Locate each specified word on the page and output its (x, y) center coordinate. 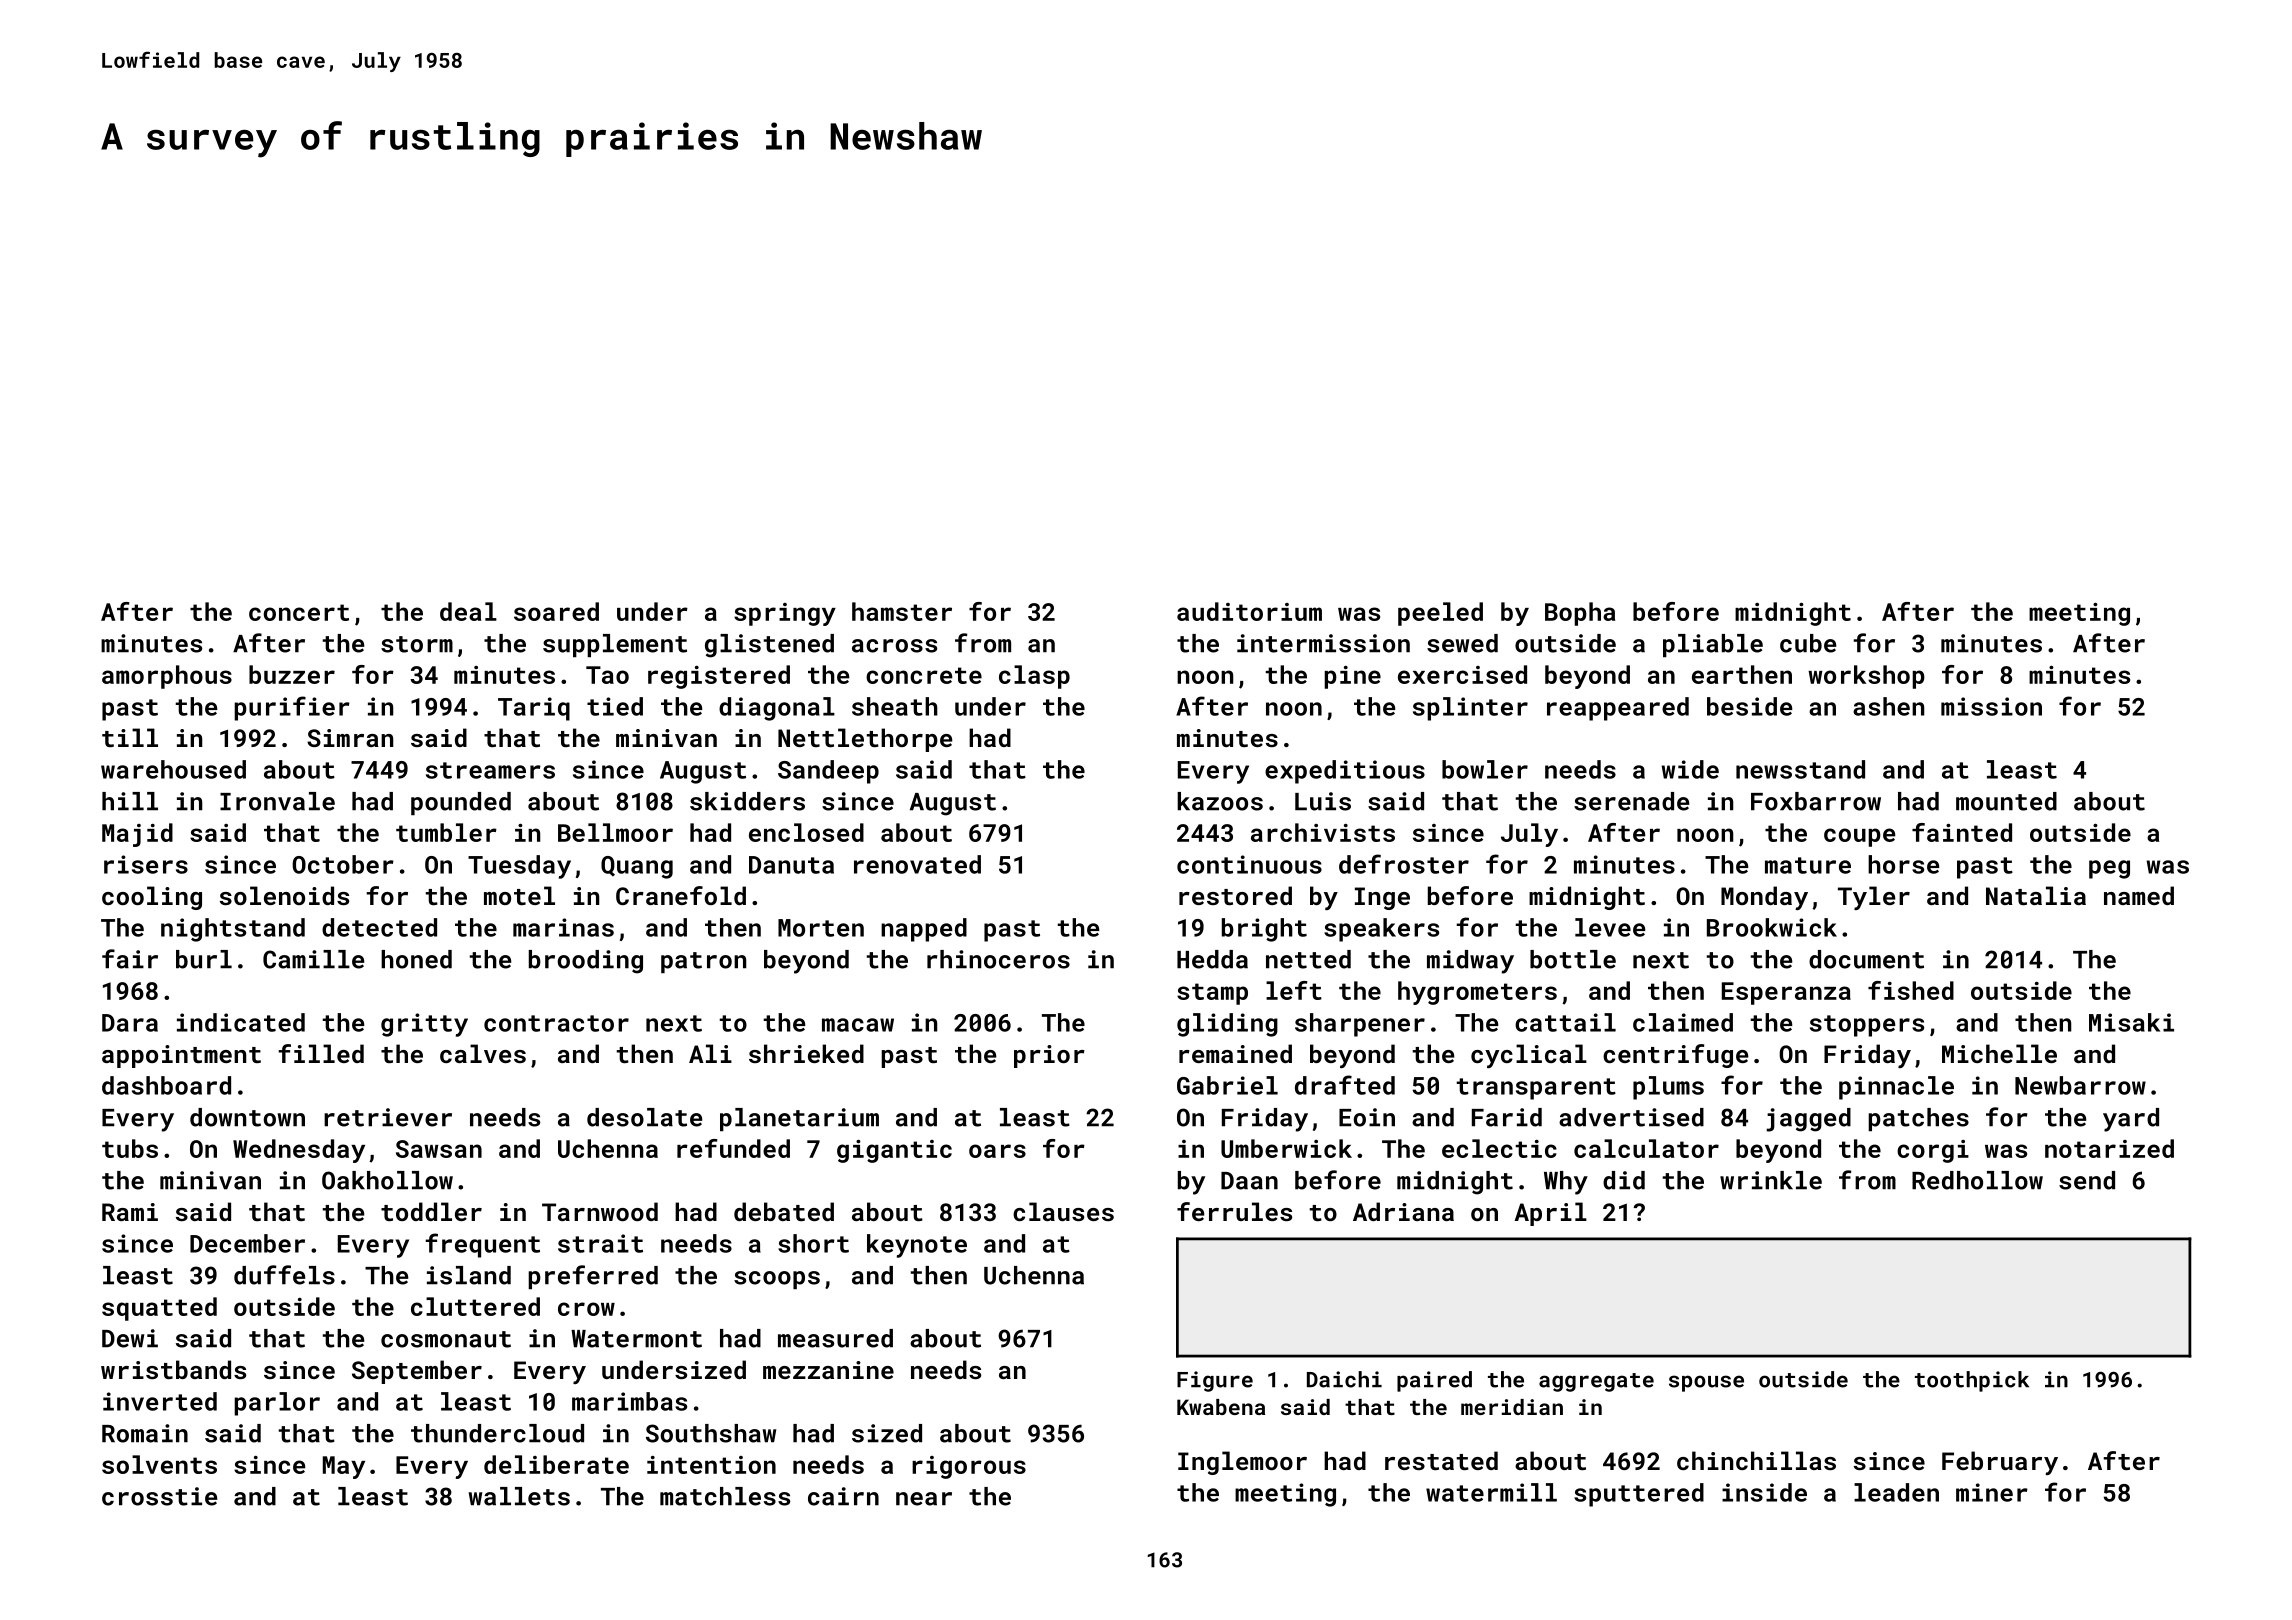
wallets (519, 1496)
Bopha (1580, 614)
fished (1911, 990)
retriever (388, 1117)
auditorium (1249, 611)
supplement (615, 645)
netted (1308, 959)
